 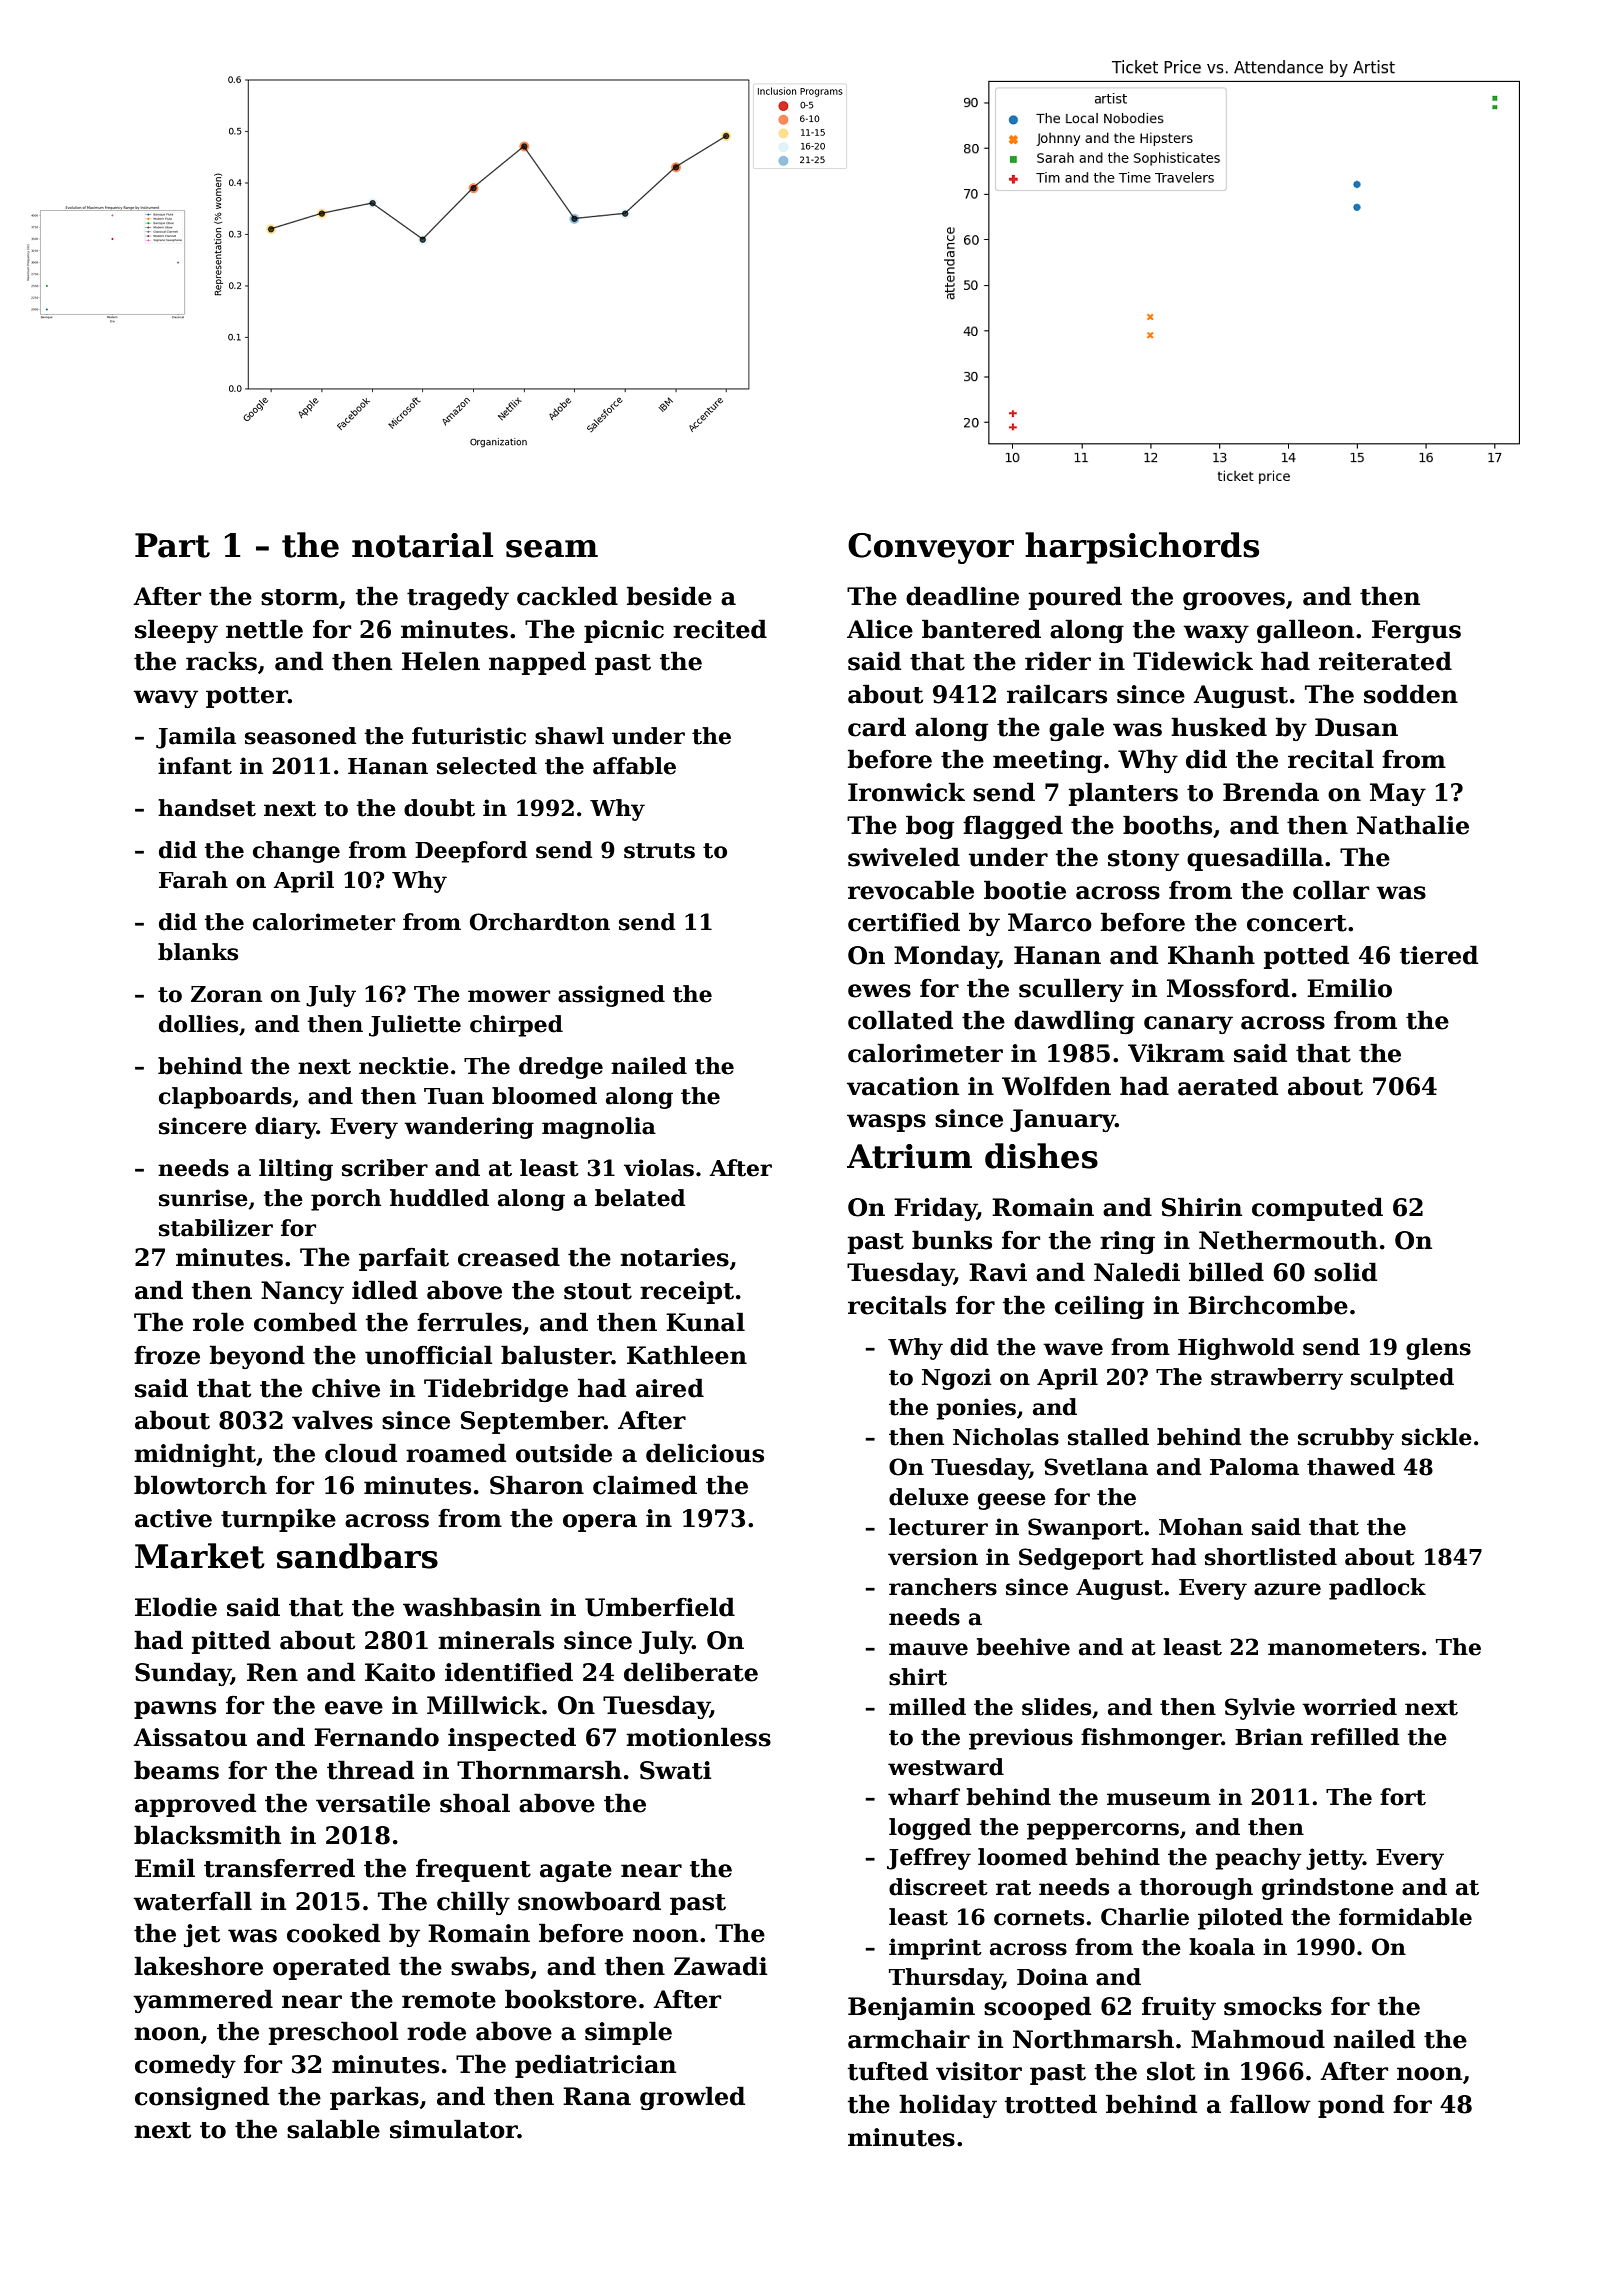 What do you see at coordinates (361, 1453) in the screenshot?
I see `cloud` at bounding box center [361, 1453].
